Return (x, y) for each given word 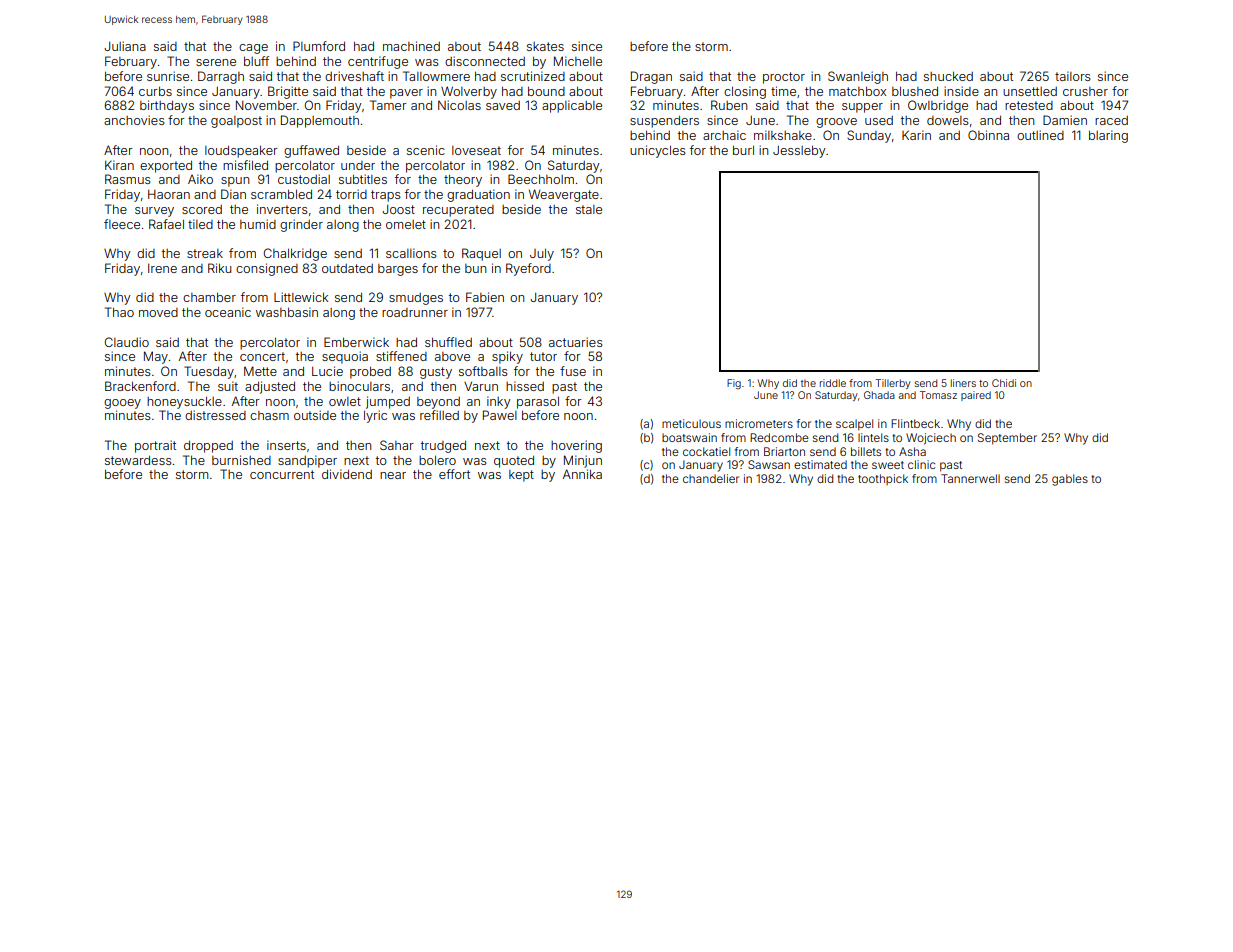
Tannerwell (970, 478)
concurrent (282, 474)
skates (545, 46)
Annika (582, 474)
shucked (948, 76)
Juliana (125, 46)
